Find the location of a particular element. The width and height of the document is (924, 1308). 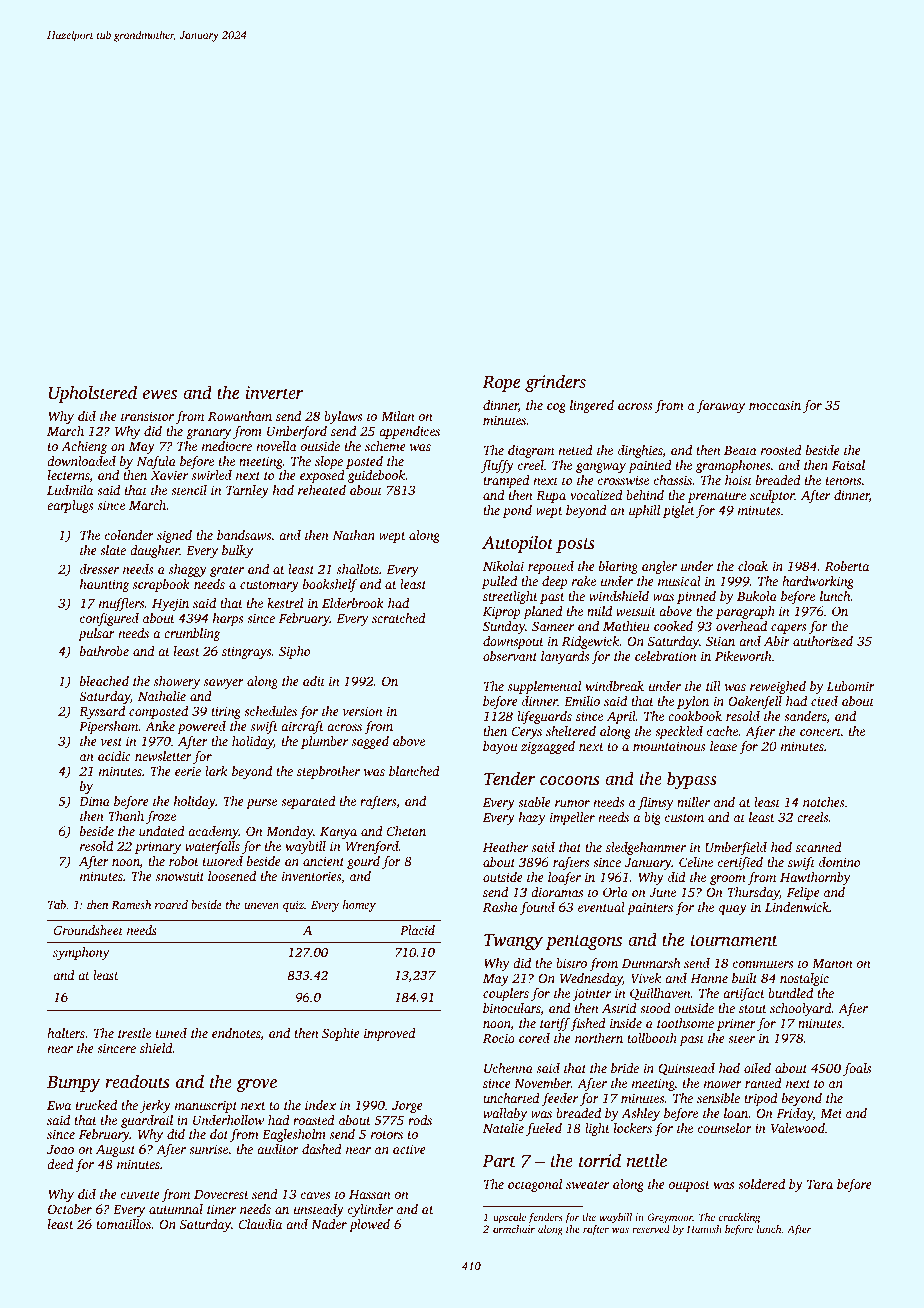

cuvette is located at coordinates (140, 1195).
